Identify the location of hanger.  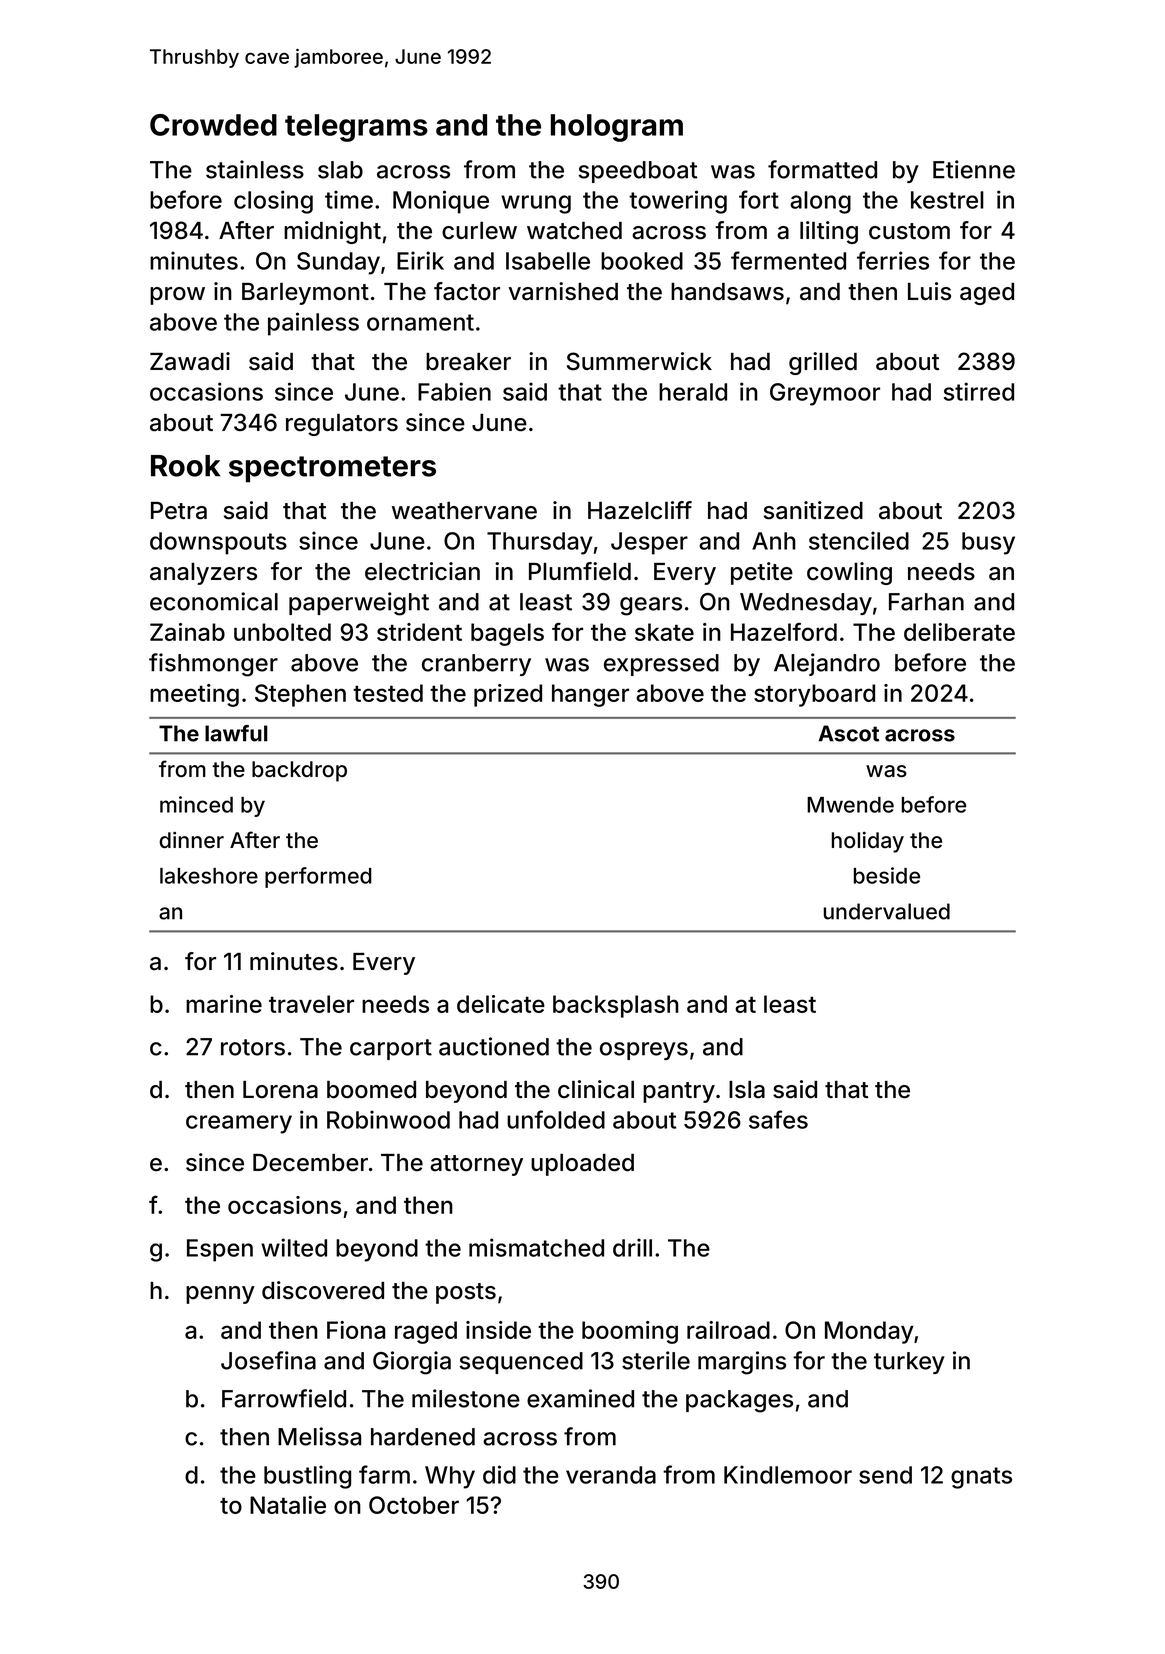
(590, 695).
